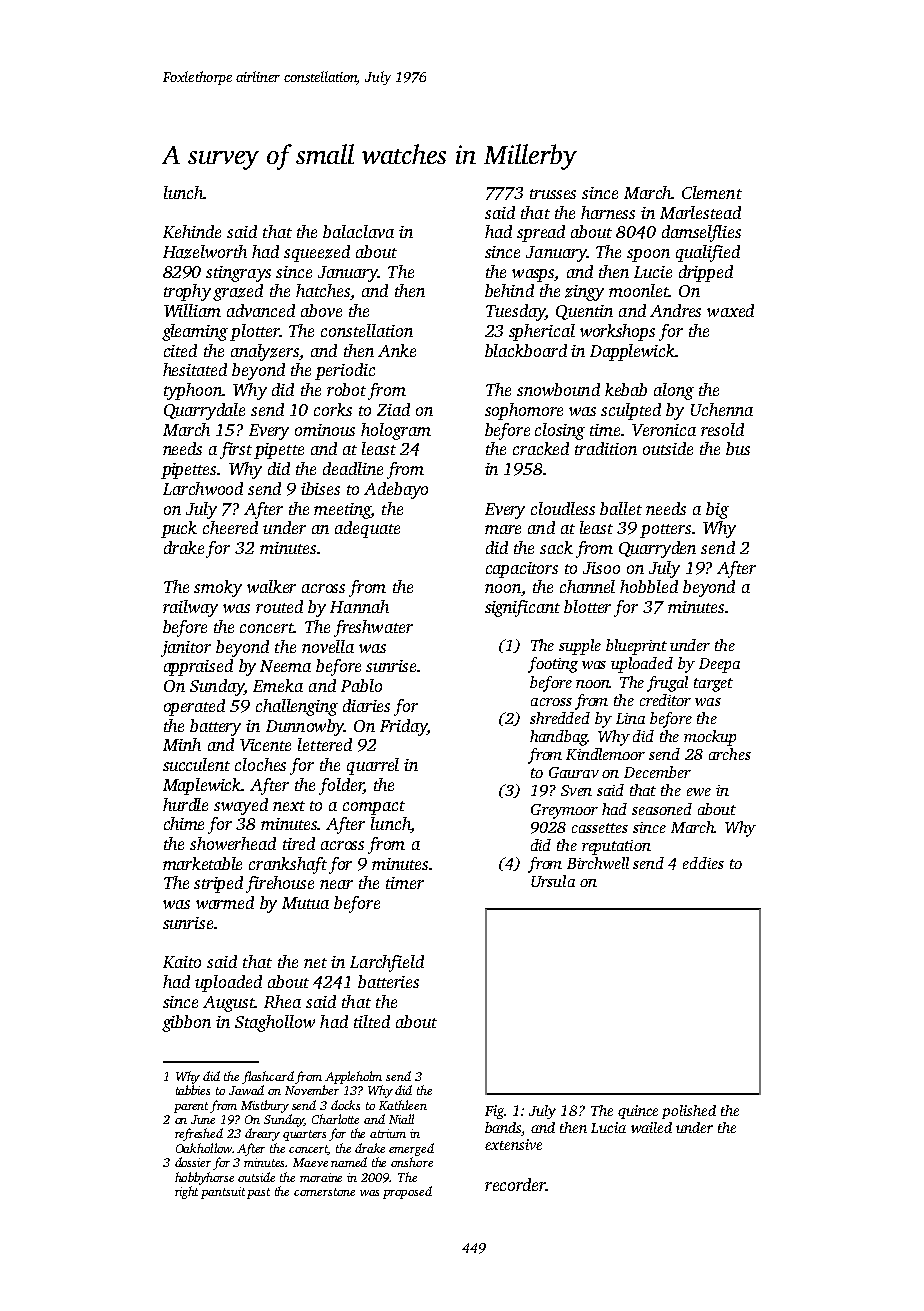 This screenshot has width=924, height=1311. Describe the element at coordinates (701, 233) in the screenshot. I see `damselflies` at that location.
